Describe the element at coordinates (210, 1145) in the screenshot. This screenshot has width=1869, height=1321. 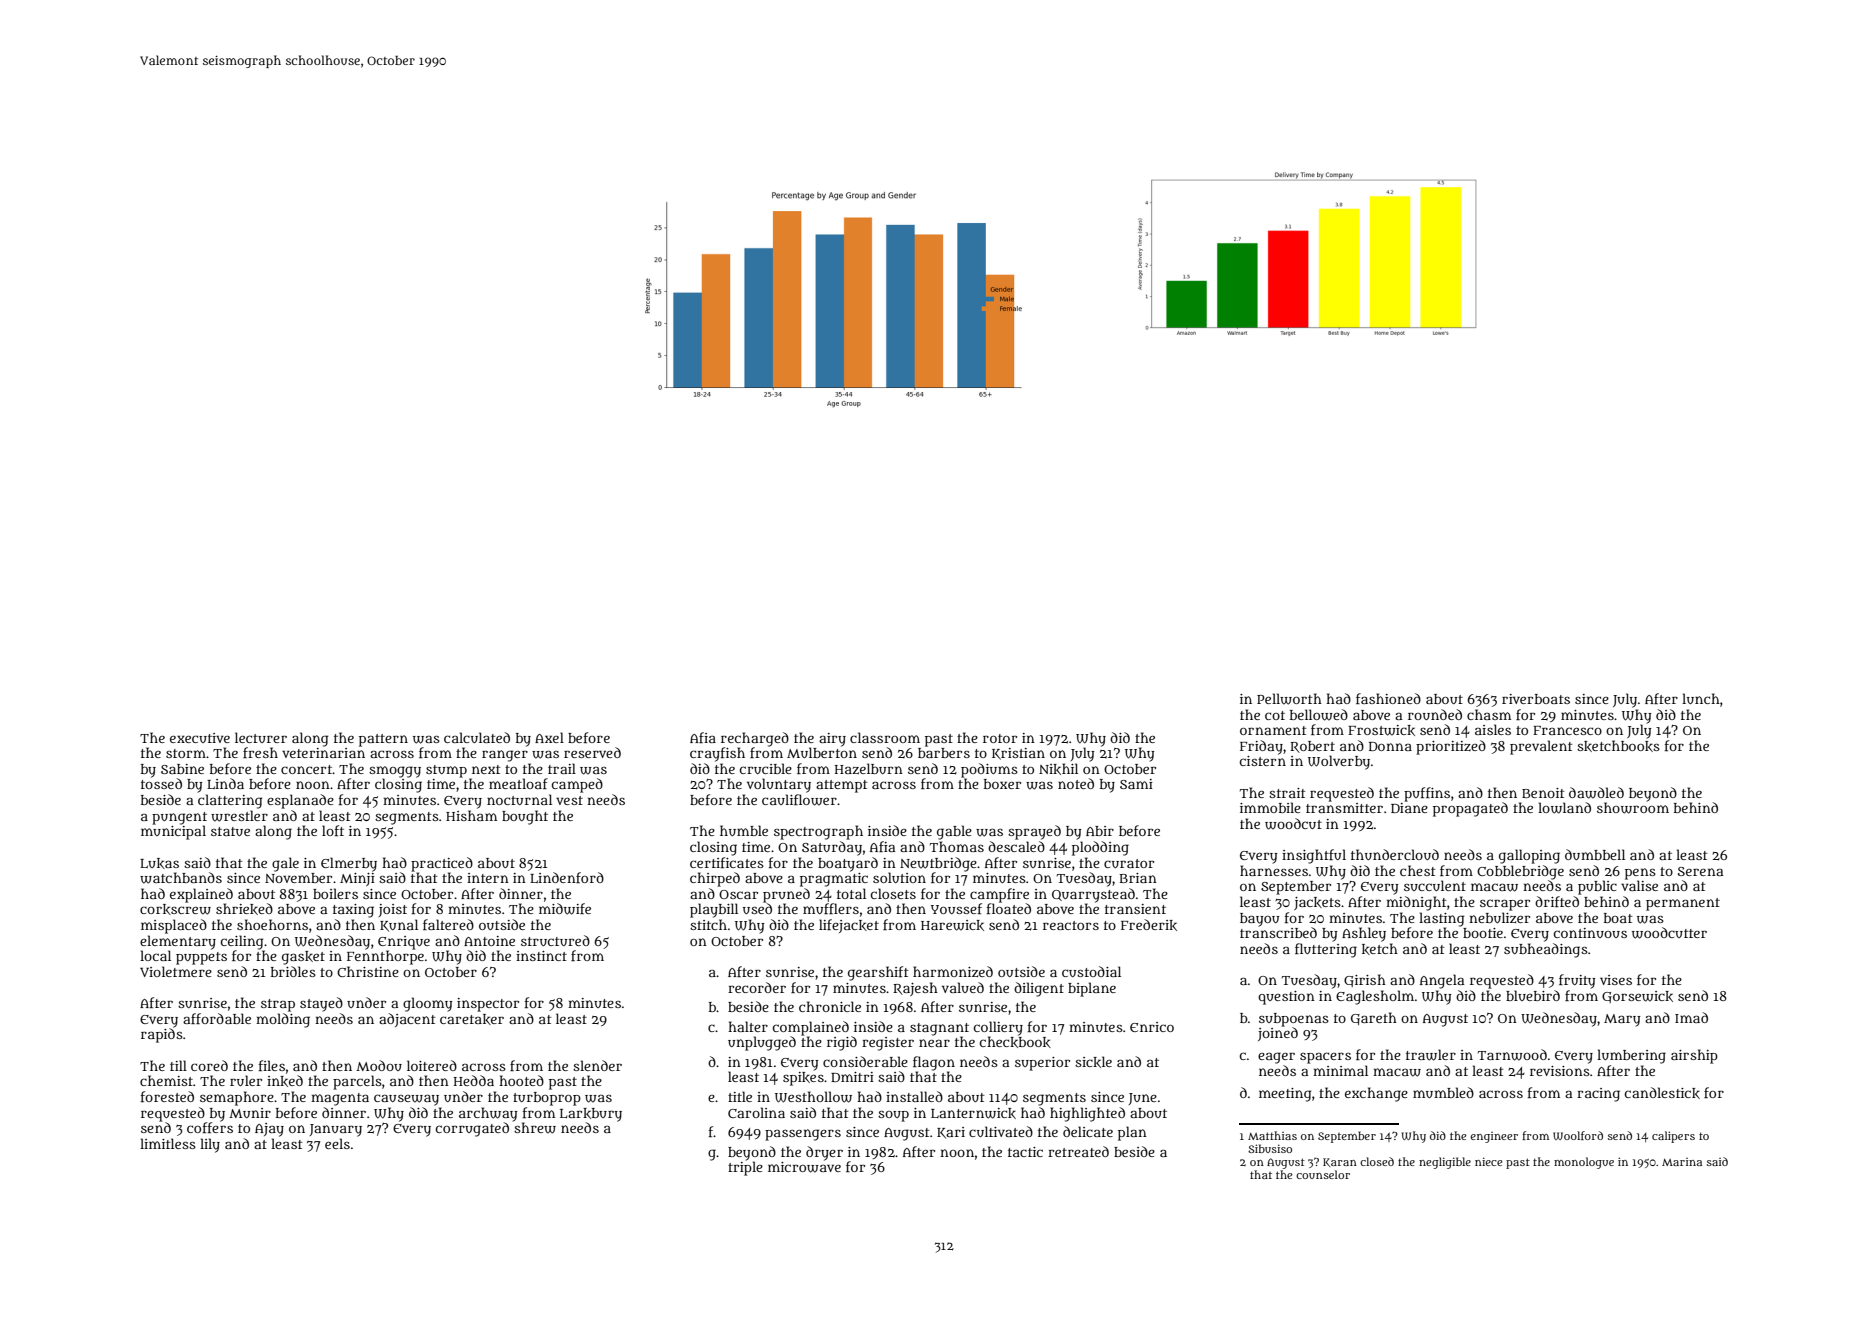
I see `lily` at that location.
